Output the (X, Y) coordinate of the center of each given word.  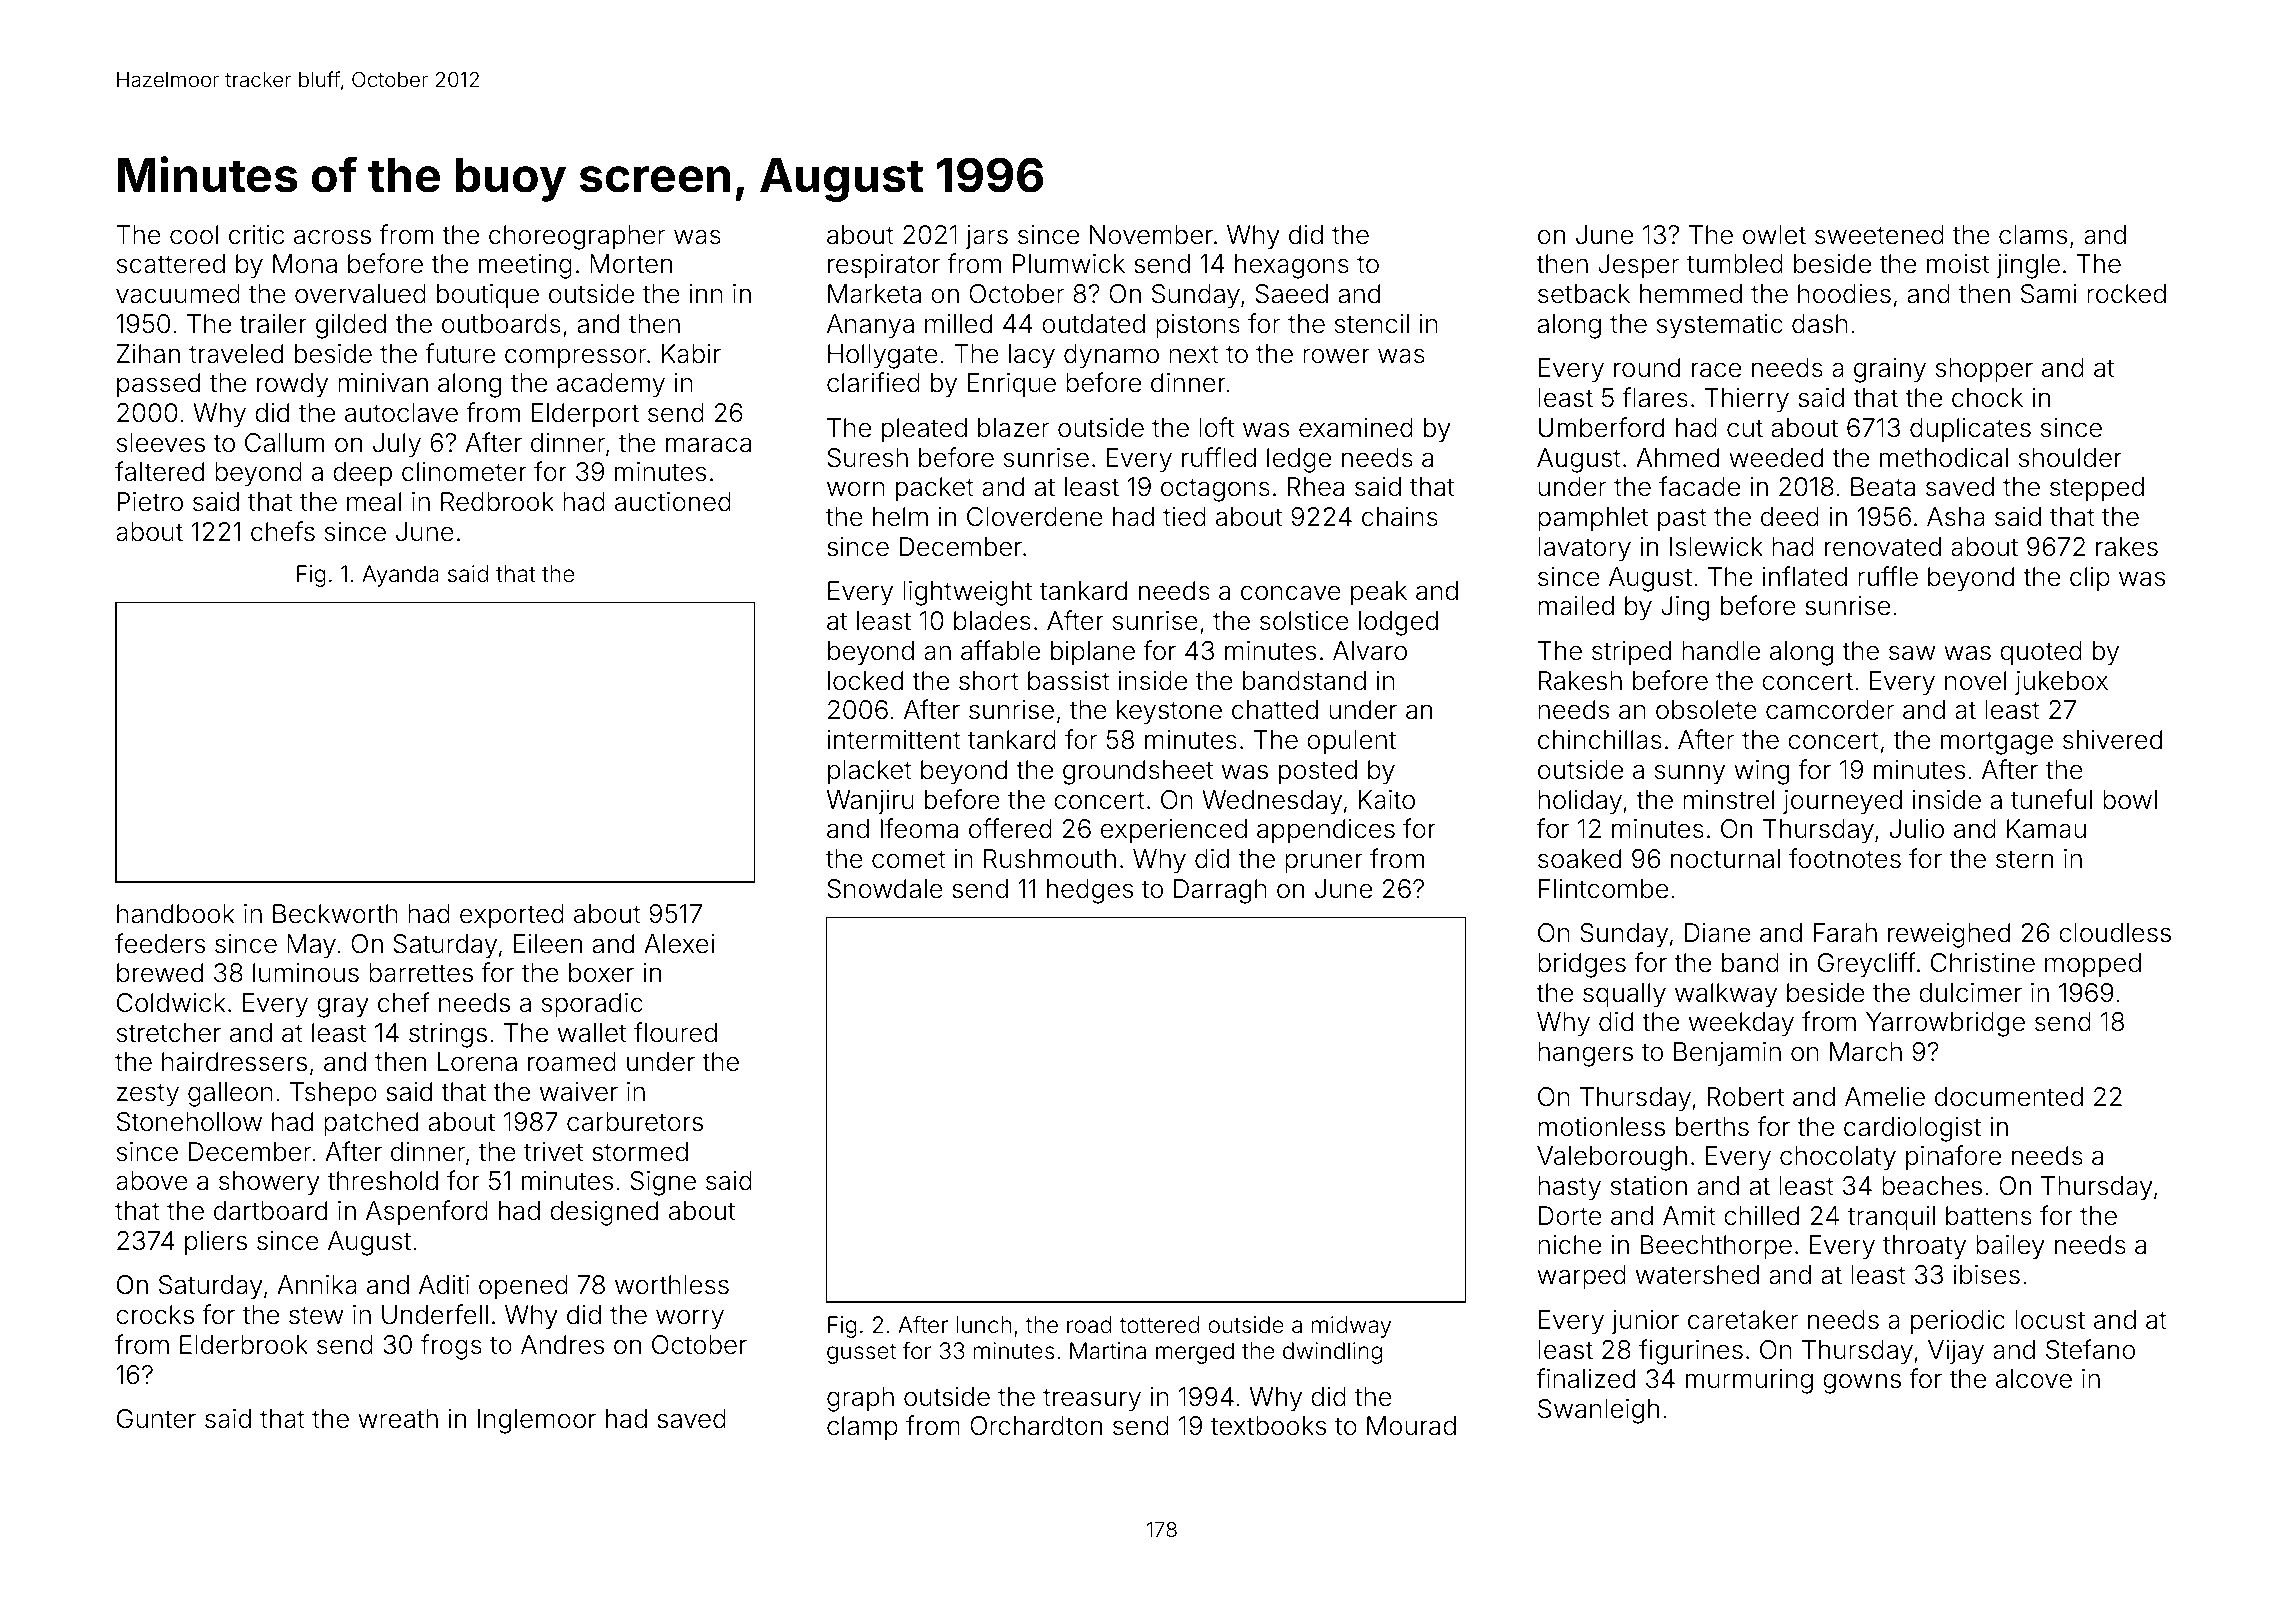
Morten (631, 264)
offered (1010, 828)
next (1194, 354)
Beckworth (335, 914)
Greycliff (1867, 965)
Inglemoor (537, 1421)
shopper (1984, 370)
